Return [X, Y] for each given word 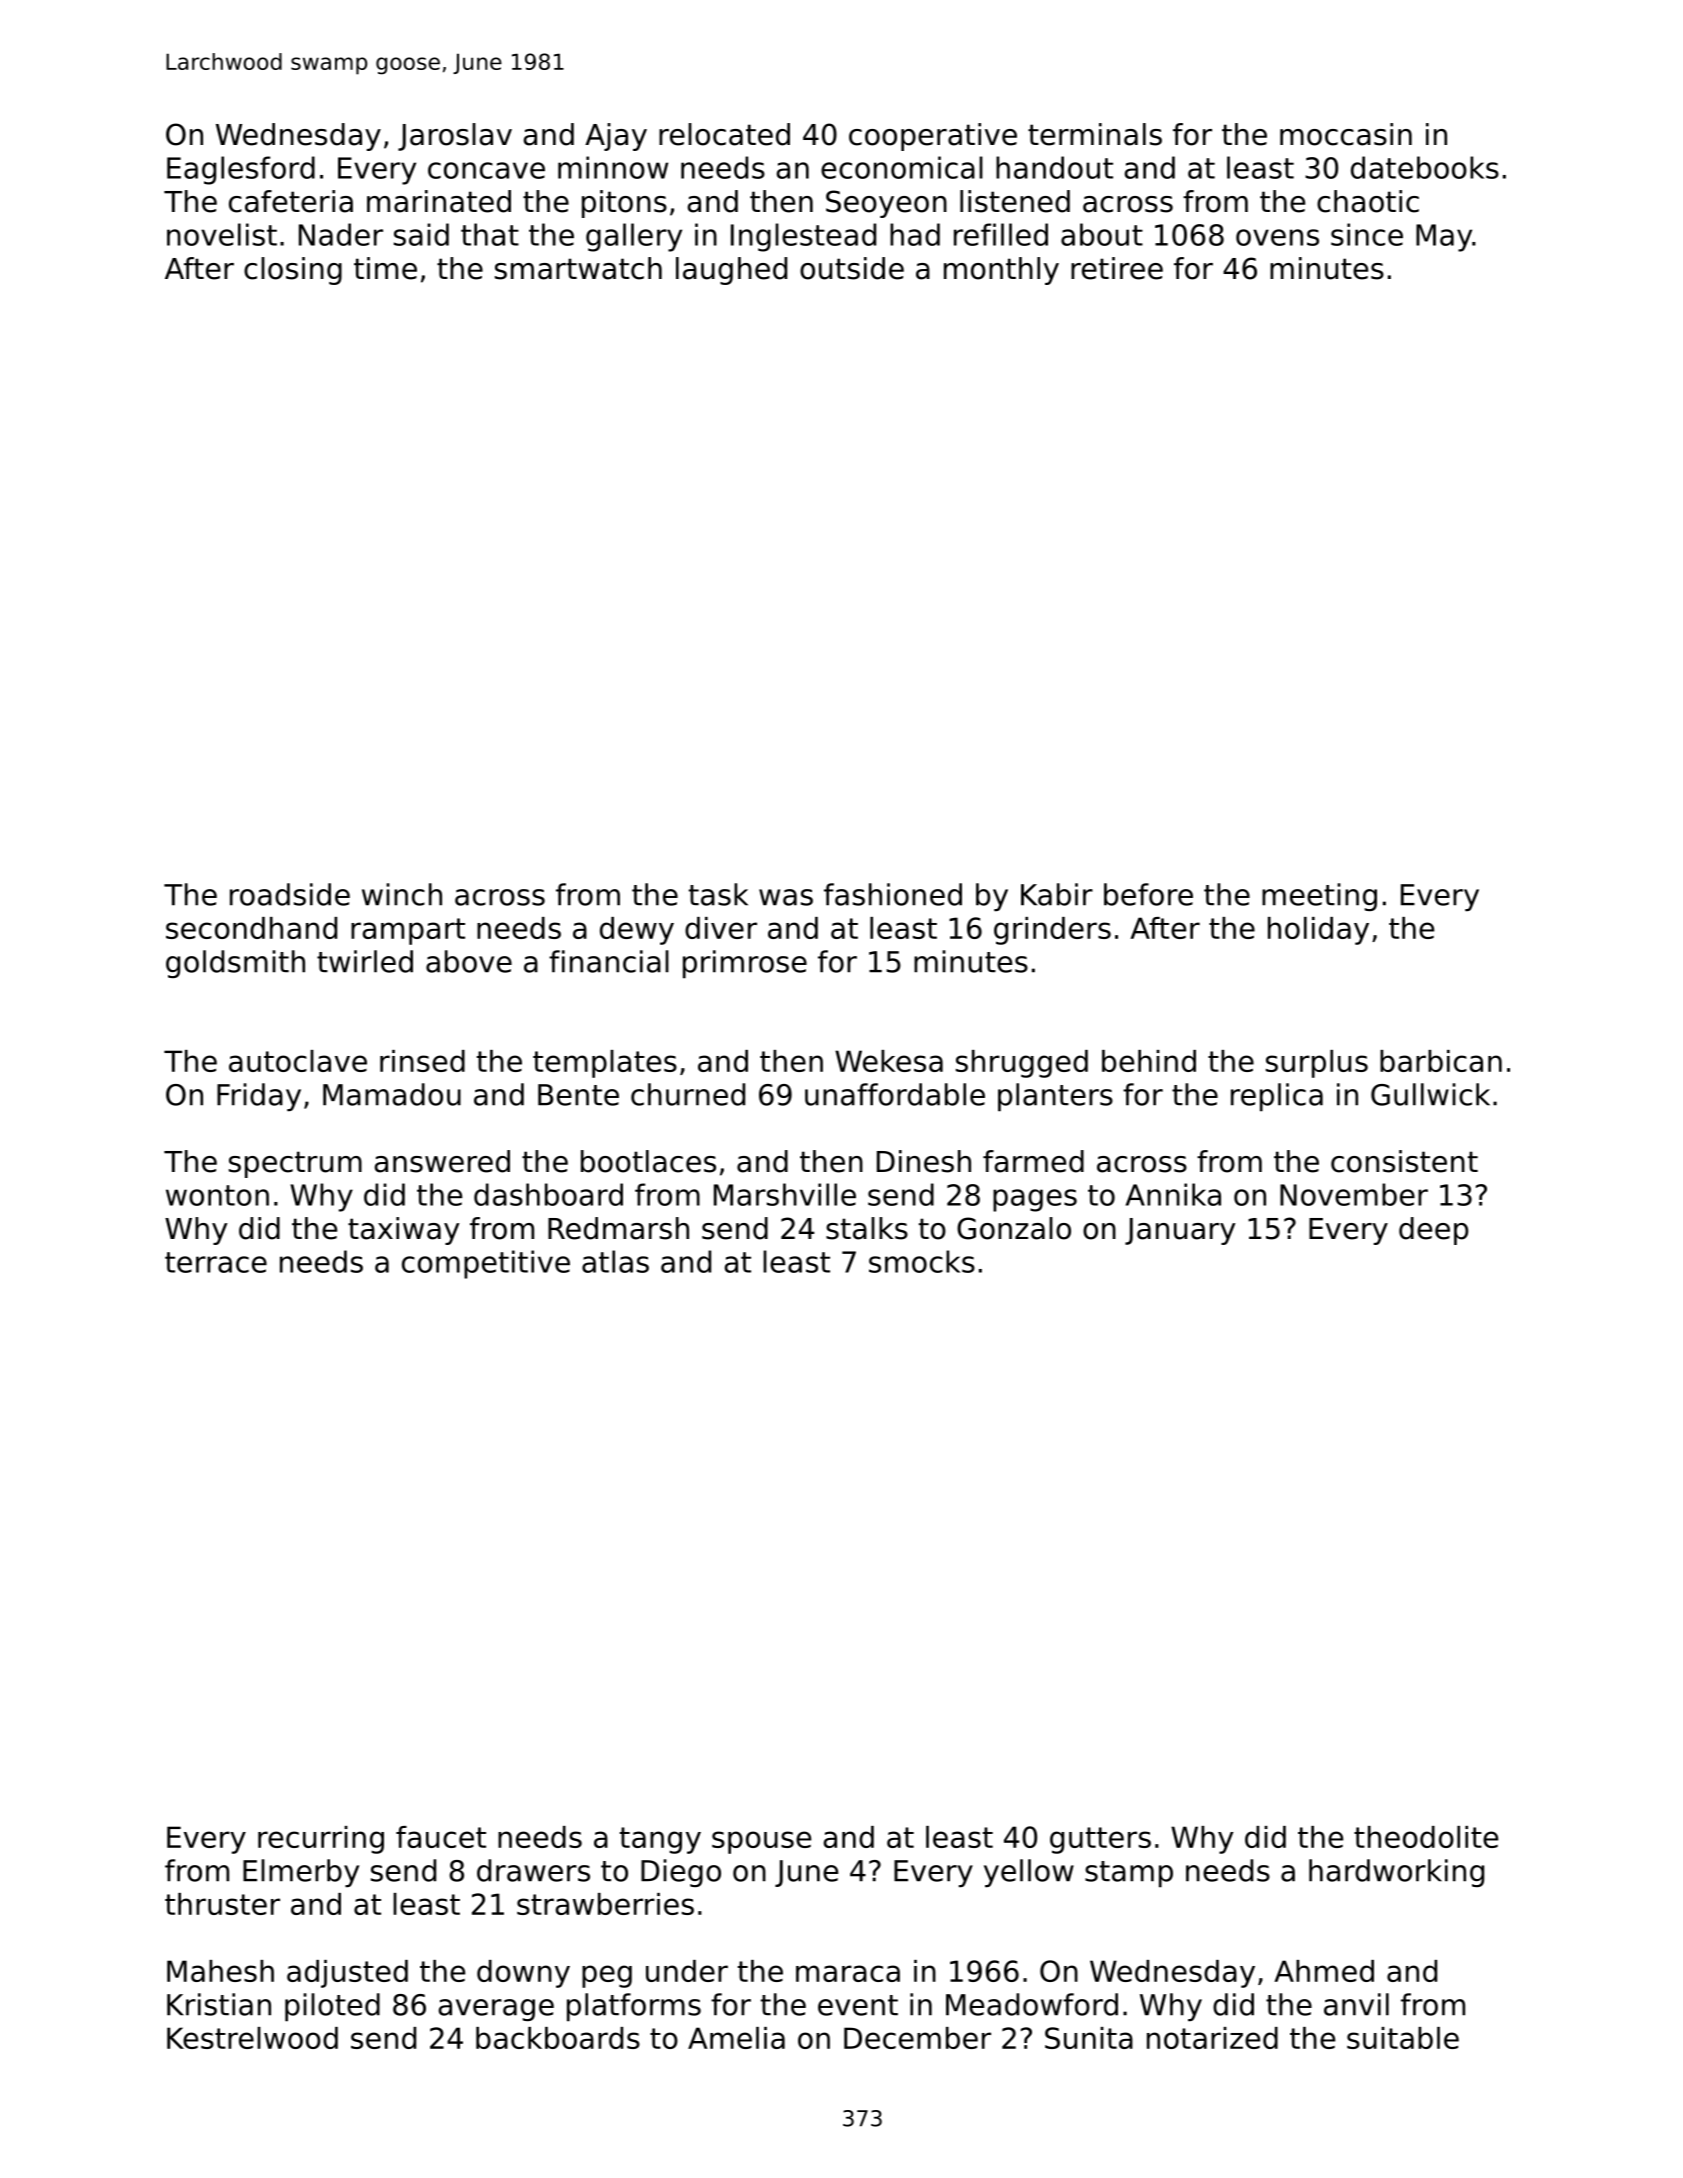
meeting [1319, 897]
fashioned [893, 894]
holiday [1318, 931]
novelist [222, 234]
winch [402, 894]
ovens [1277, 237]
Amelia [736, 2038]
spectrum [295, 1164]
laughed [731, 271]
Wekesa [889, 1061]
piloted [332, 2007]
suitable [1403, 2038]
